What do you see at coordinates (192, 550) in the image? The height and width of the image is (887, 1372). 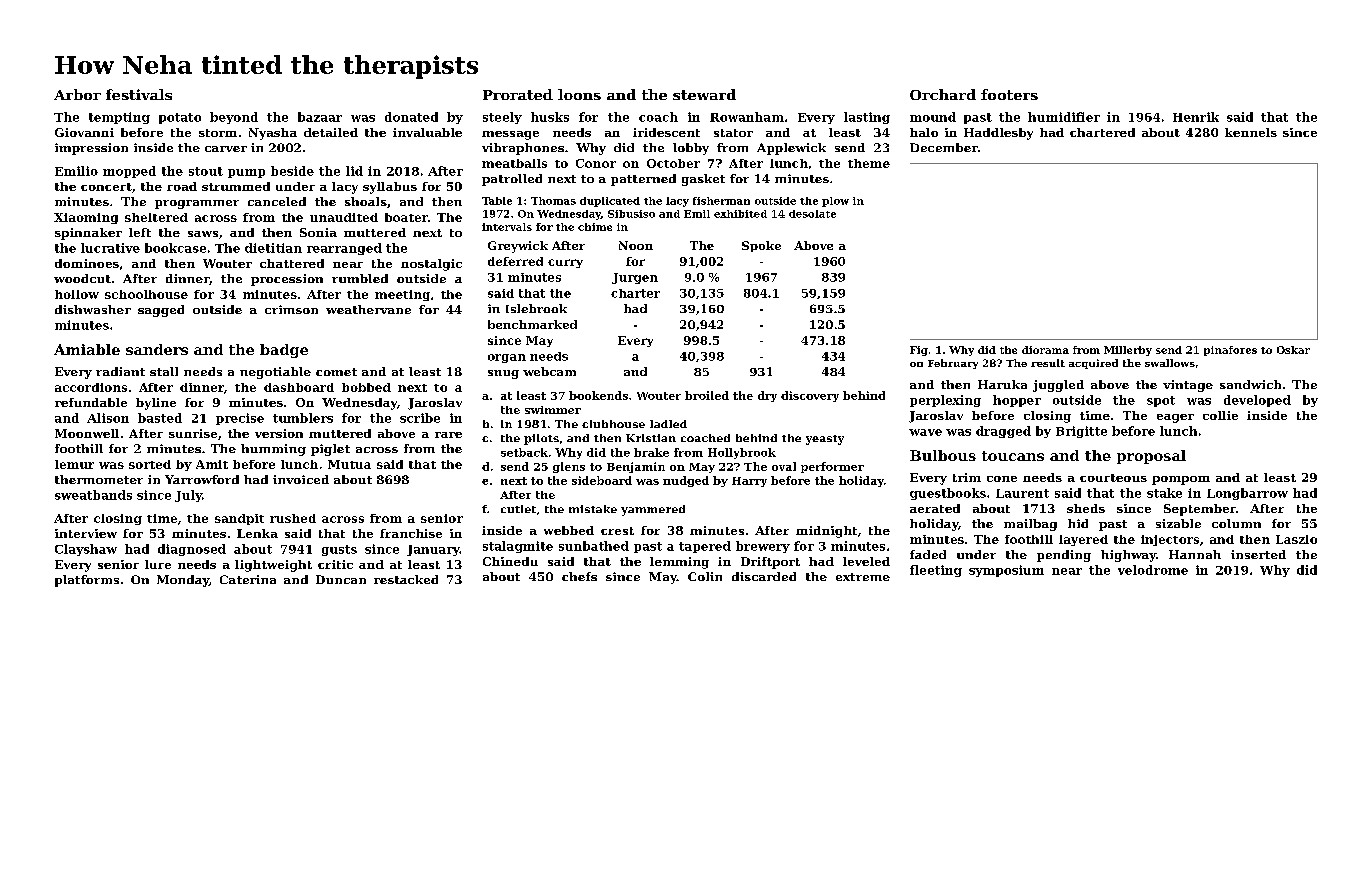 I see `diagnosed` at bounding box center [192, 550].
